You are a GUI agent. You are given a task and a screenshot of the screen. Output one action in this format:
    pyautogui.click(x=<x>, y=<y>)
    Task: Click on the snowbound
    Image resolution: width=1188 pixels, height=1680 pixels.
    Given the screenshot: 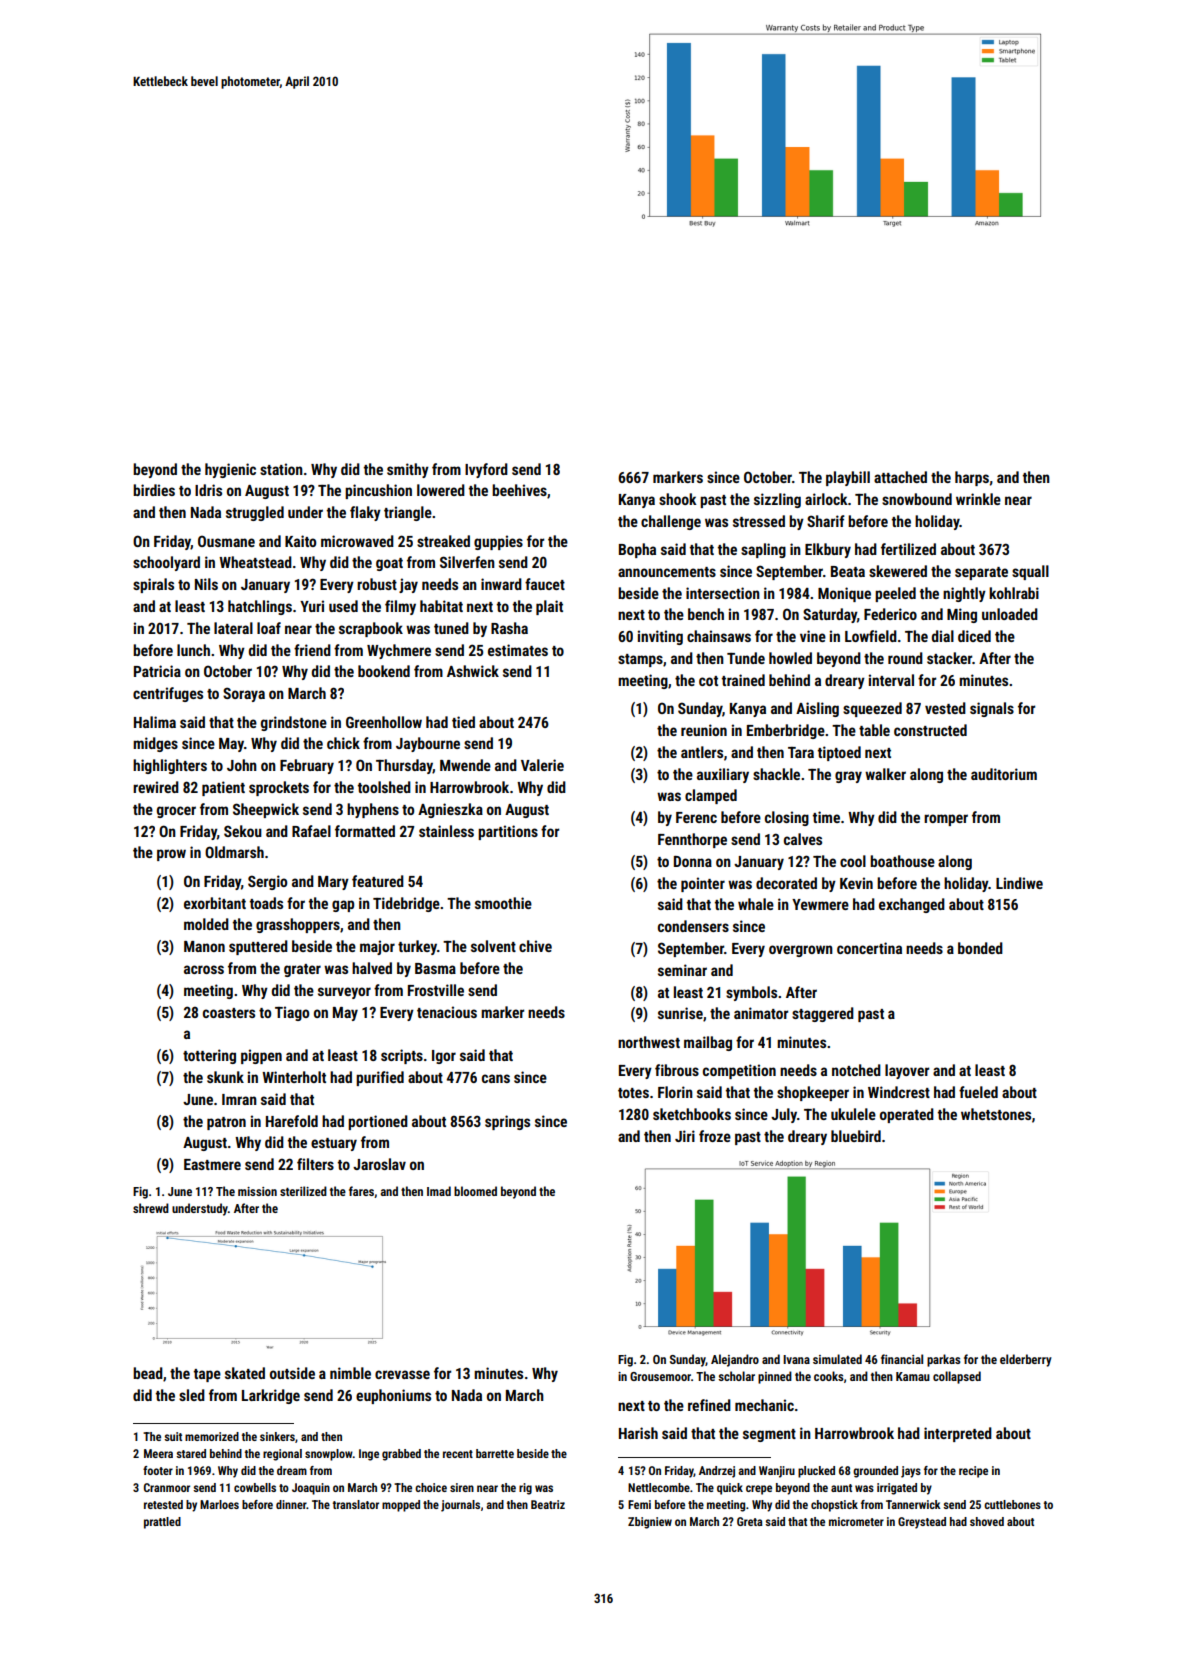 What is the action you would take?
    pyautogui.click(x=917, y=499)
